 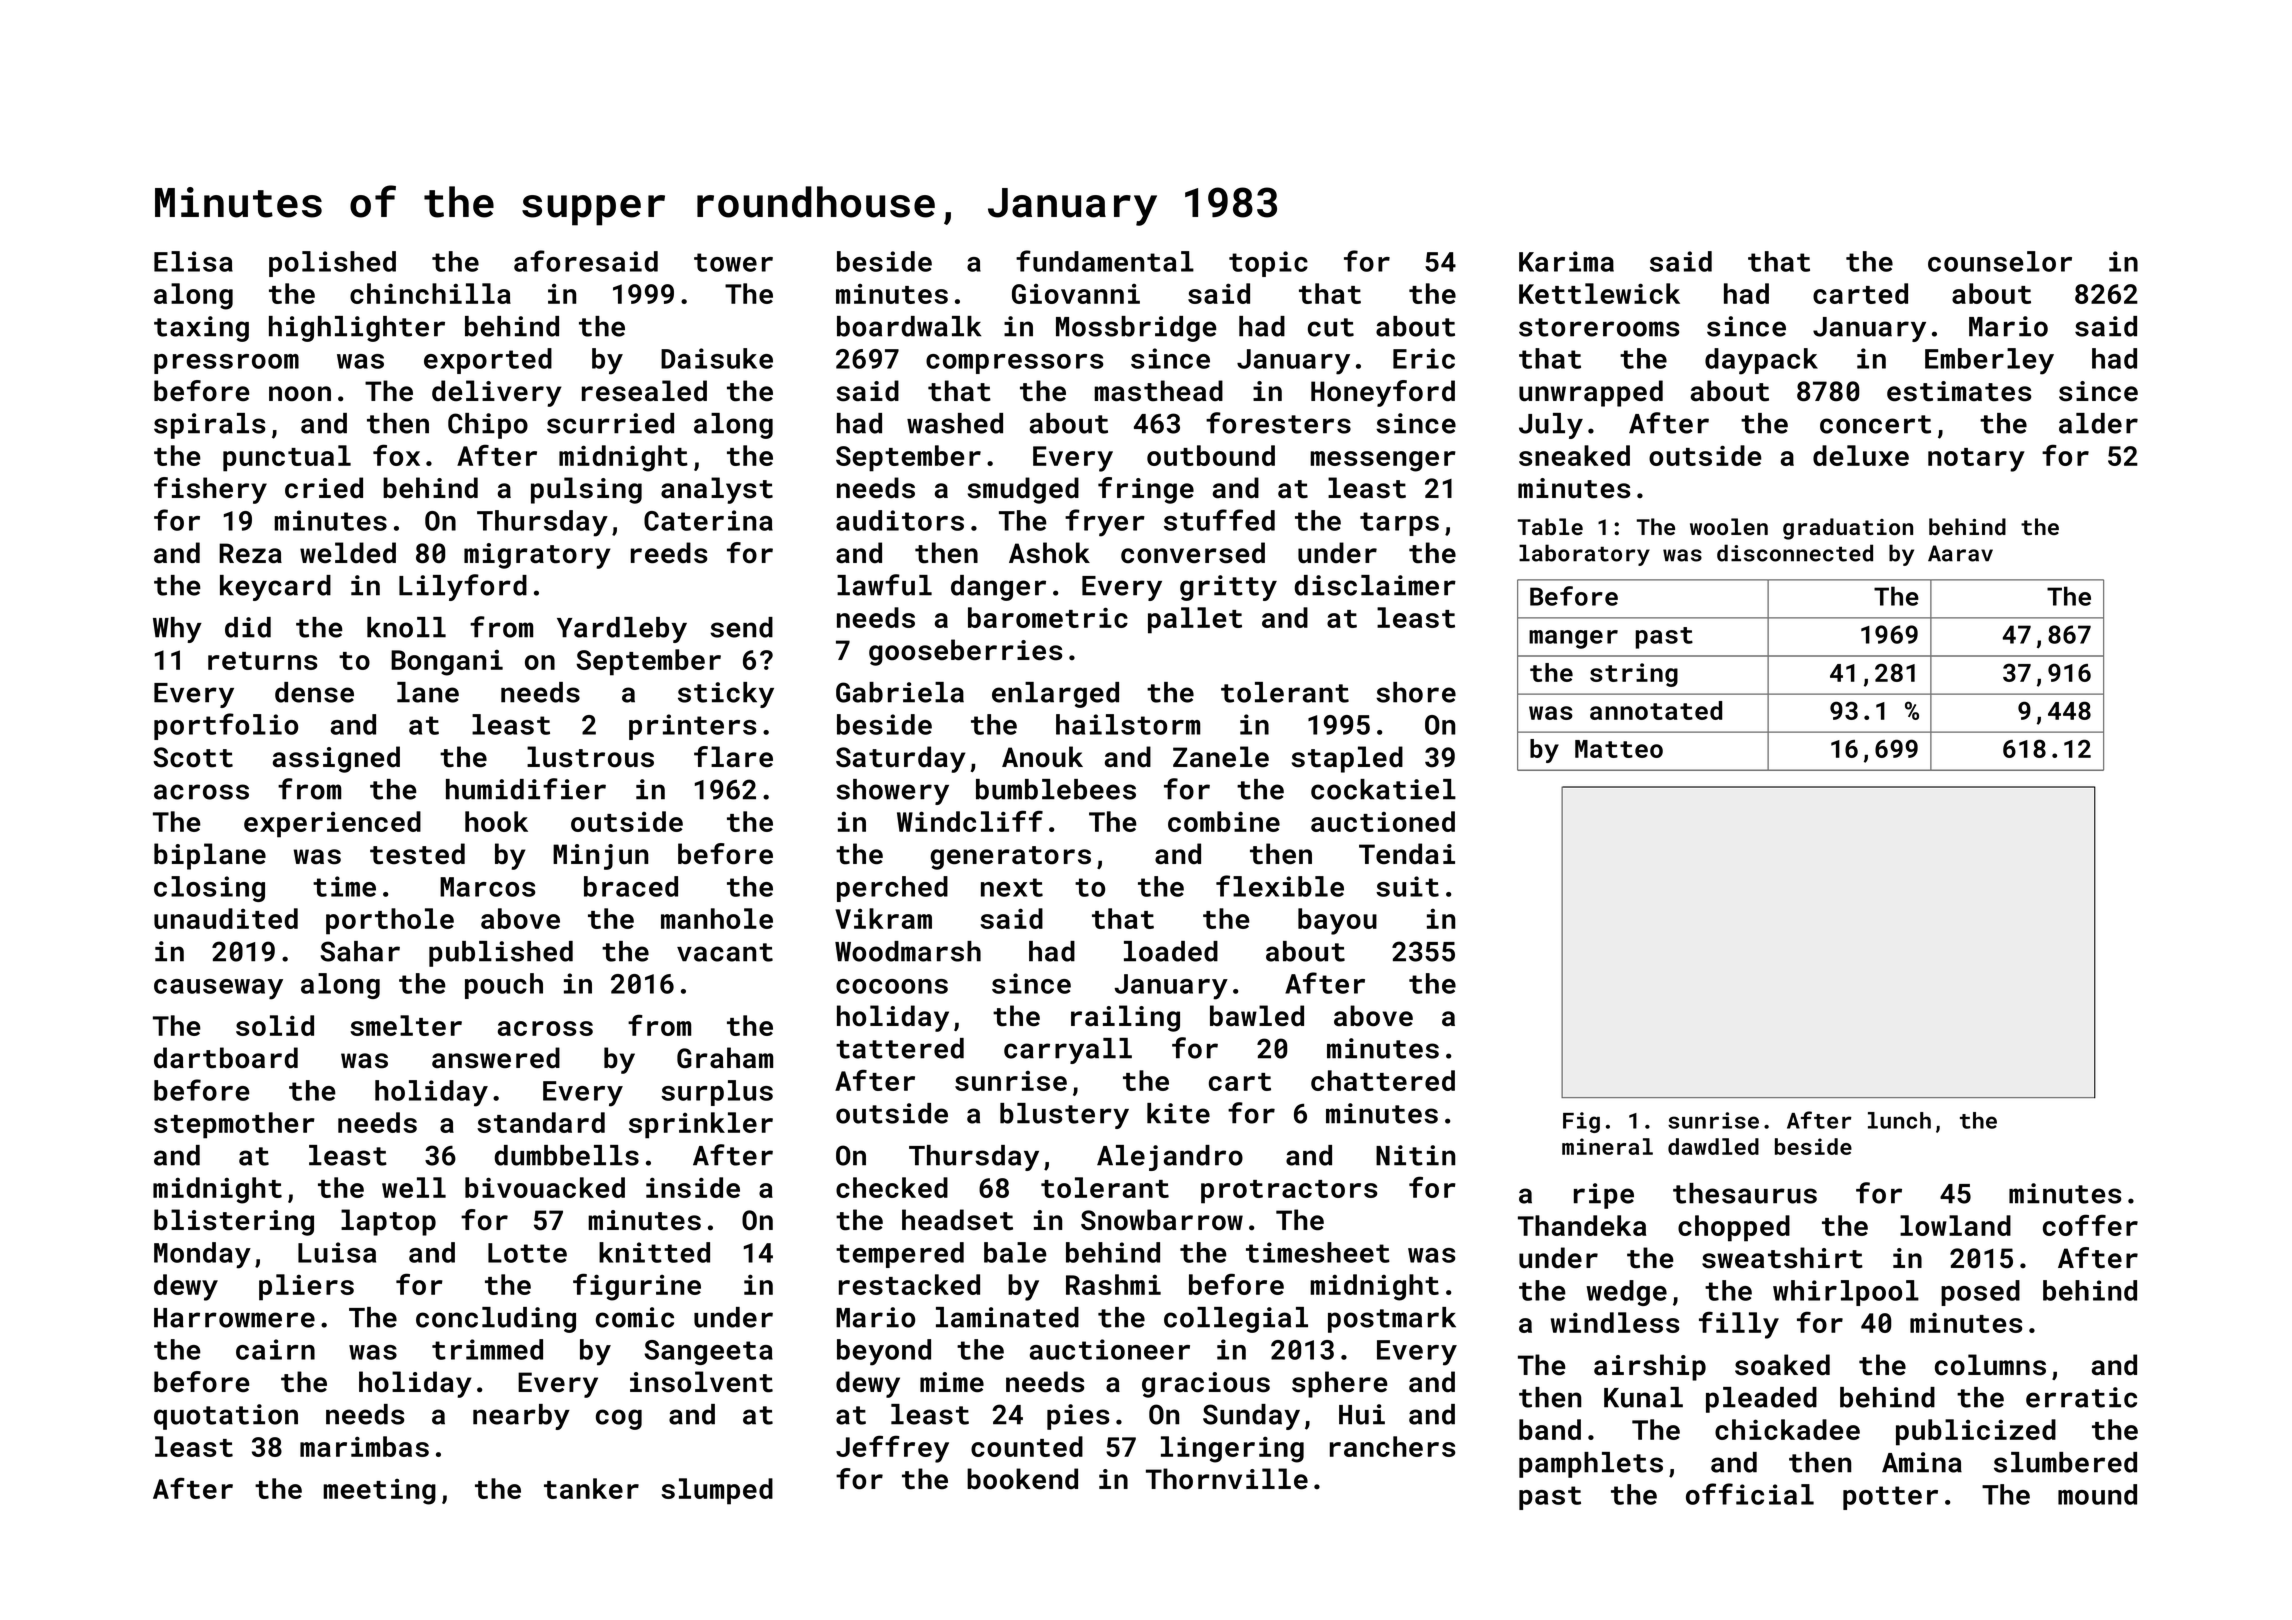 I want to click on checked, so click(x=892, y=1187).
